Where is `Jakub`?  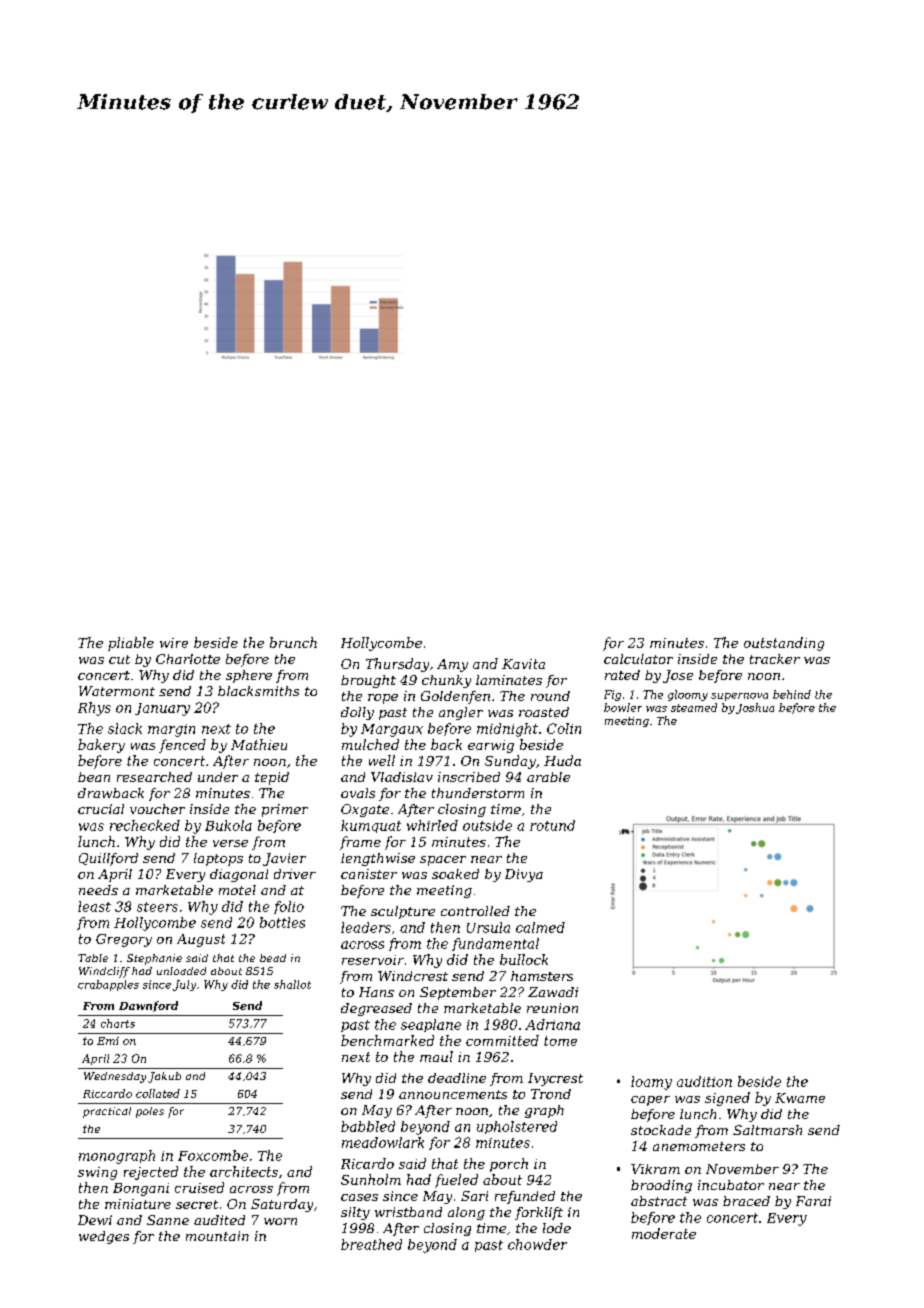 Jakub is located at coordinates (164, 1077).
